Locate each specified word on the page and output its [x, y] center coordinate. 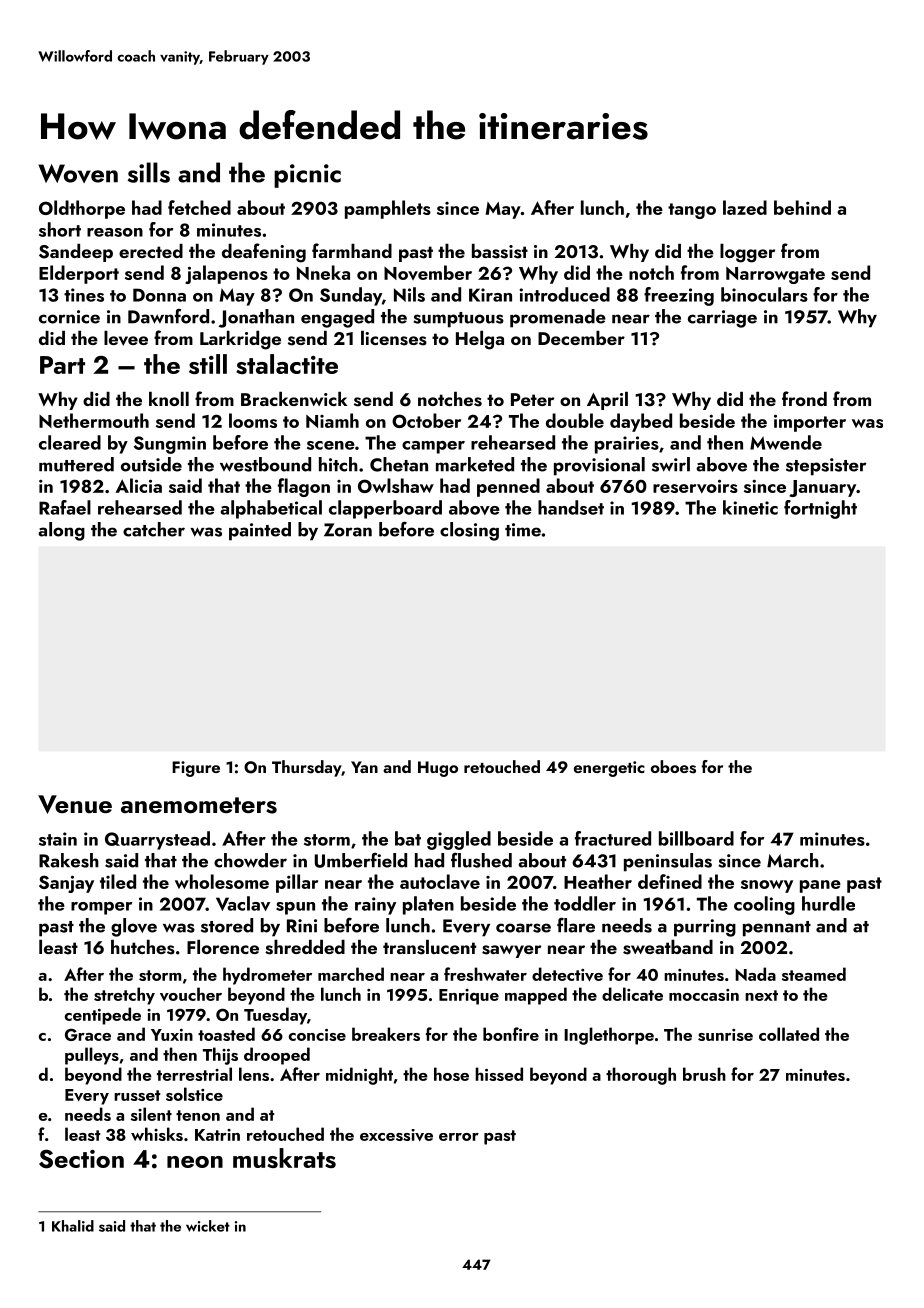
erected [151, 251]
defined [670, 881]
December [581, 338]
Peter [532, 399]
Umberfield [361, 860]
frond [804, 398]
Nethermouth [94, 420]
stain [58, 839]
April [607, 401]
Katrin [217, 1135]
